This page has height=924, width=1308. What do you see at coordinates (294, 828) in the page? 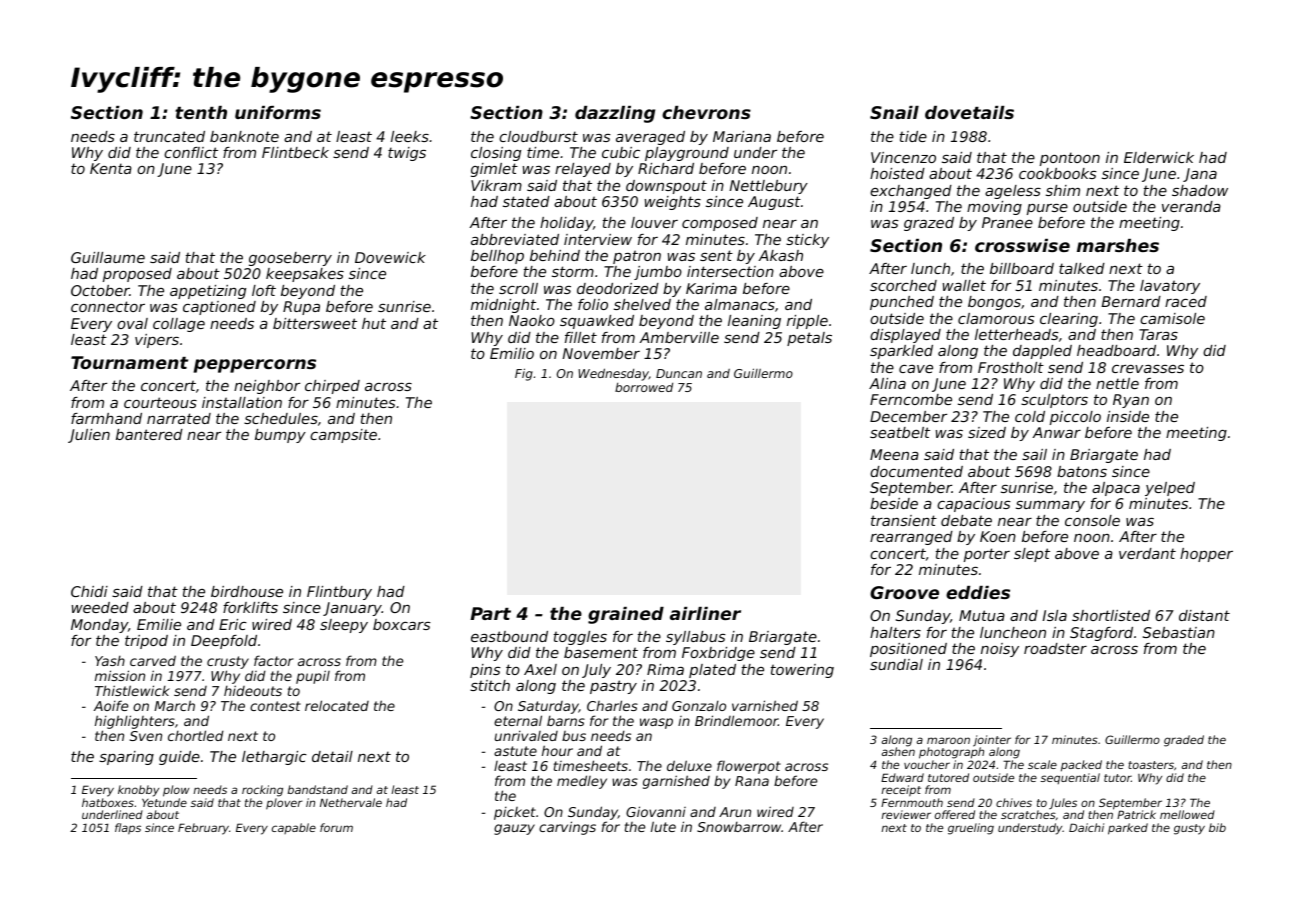
I see `capable` at bounding box center [294, 828].
